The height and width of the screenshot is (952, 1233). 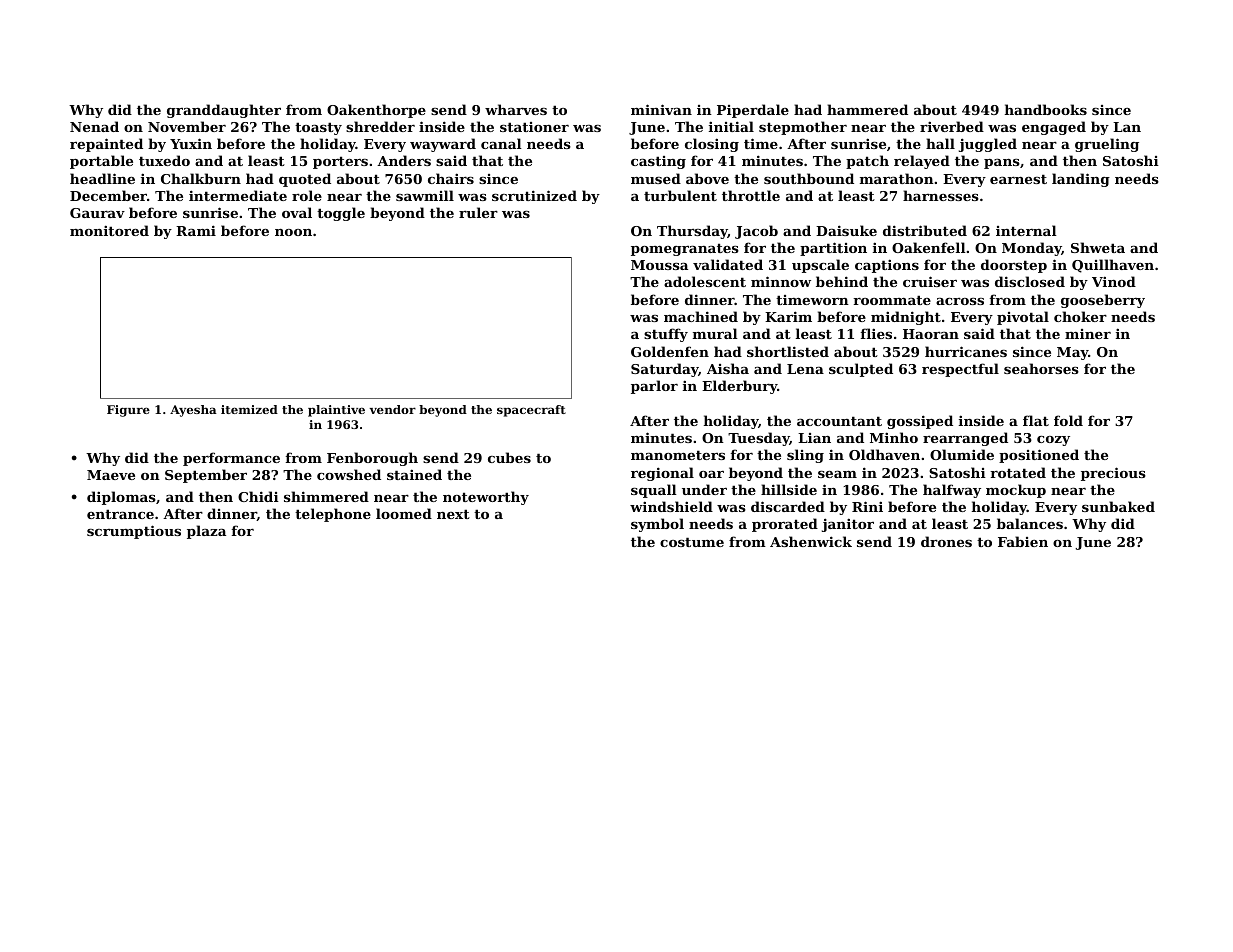 I want to click on headline, so click(x=102, y=178).
